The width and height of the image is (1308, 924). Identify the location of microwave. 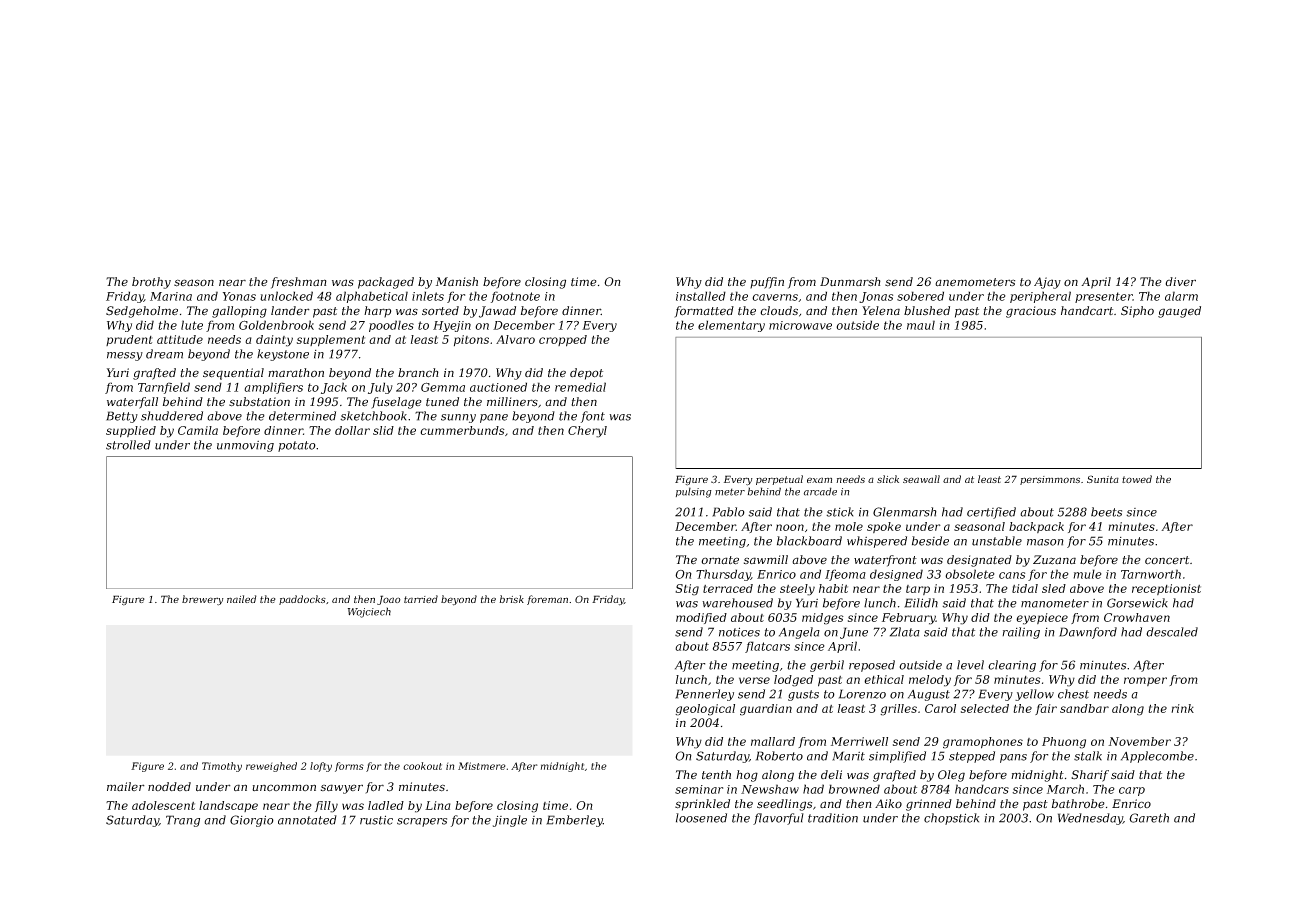
(800, 325).
